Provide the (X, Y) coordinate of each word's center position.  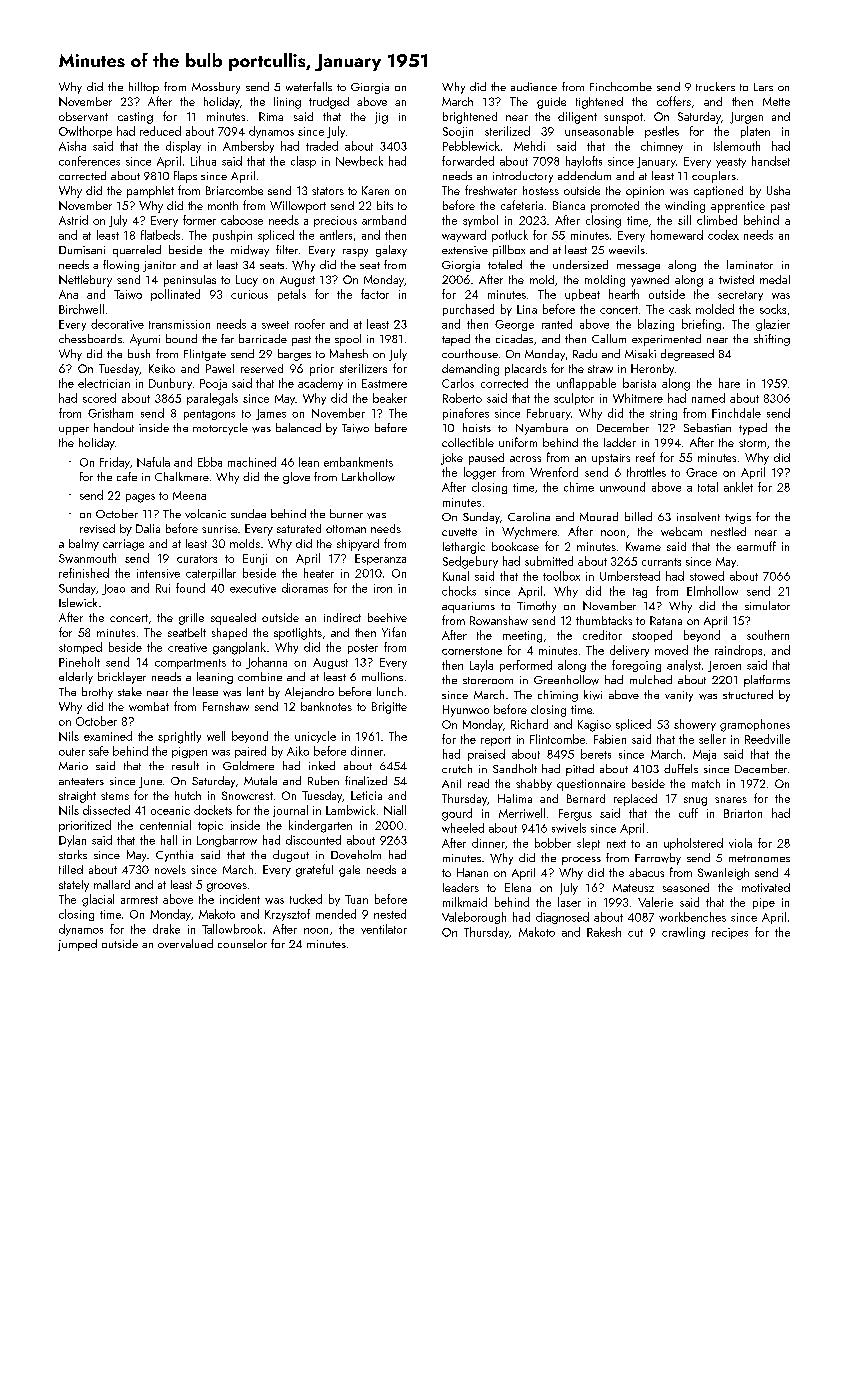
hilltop (144, 88)
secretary (740, 296)
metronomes (759, 858)
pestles (662, 132)
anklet (738, 487)
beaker (390, 398)
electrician (104, 383)
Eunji (255, 559)
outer (72, 752)
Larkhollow (368, 477)
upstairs (611, 459)
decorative (117, 324)
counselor (242, 943)
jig (381, 118)
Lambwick (350, 810)
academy (320, 384)
